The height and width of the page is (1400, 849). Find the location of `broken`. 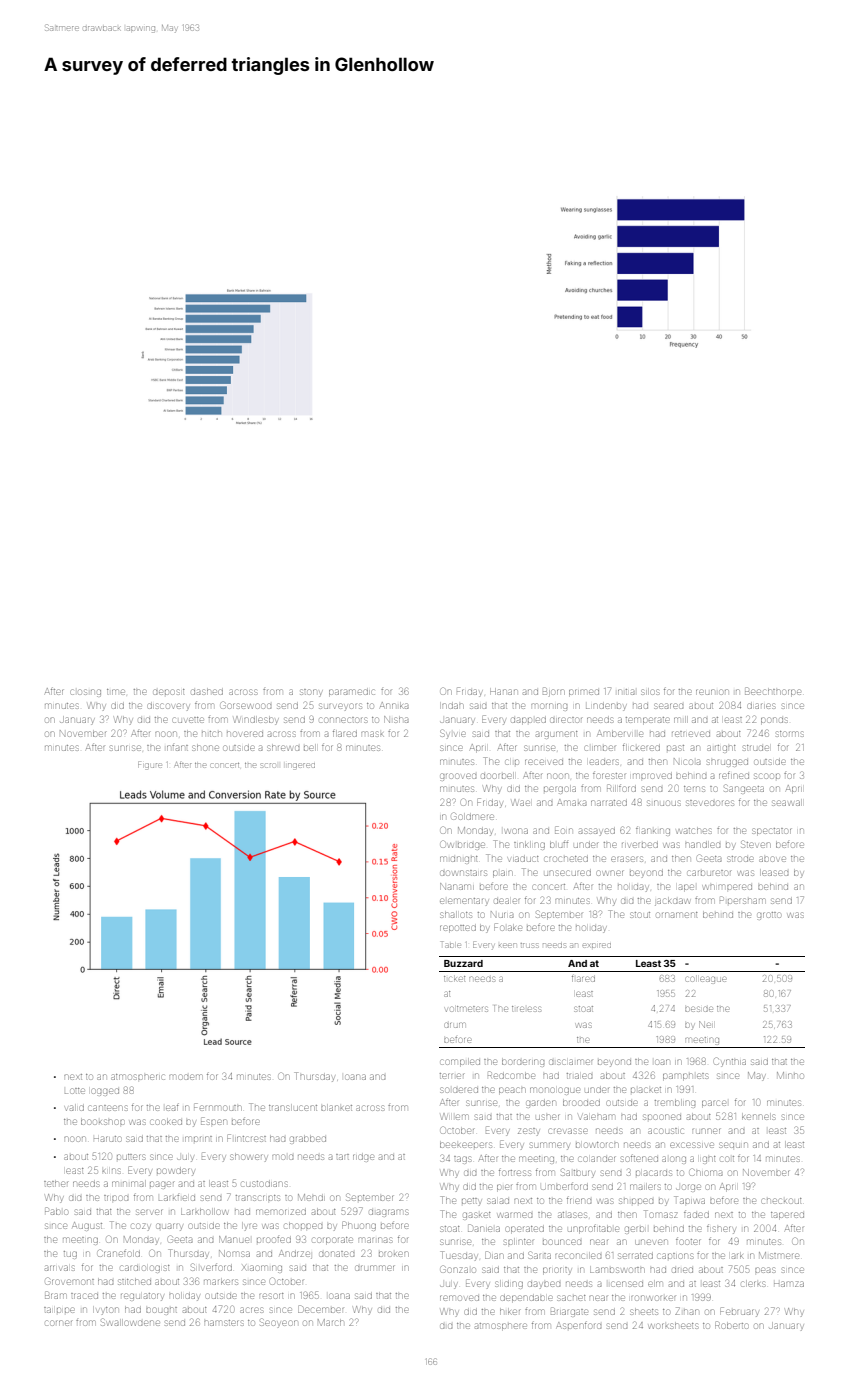

broken is located at coordinates (394, 1254).
